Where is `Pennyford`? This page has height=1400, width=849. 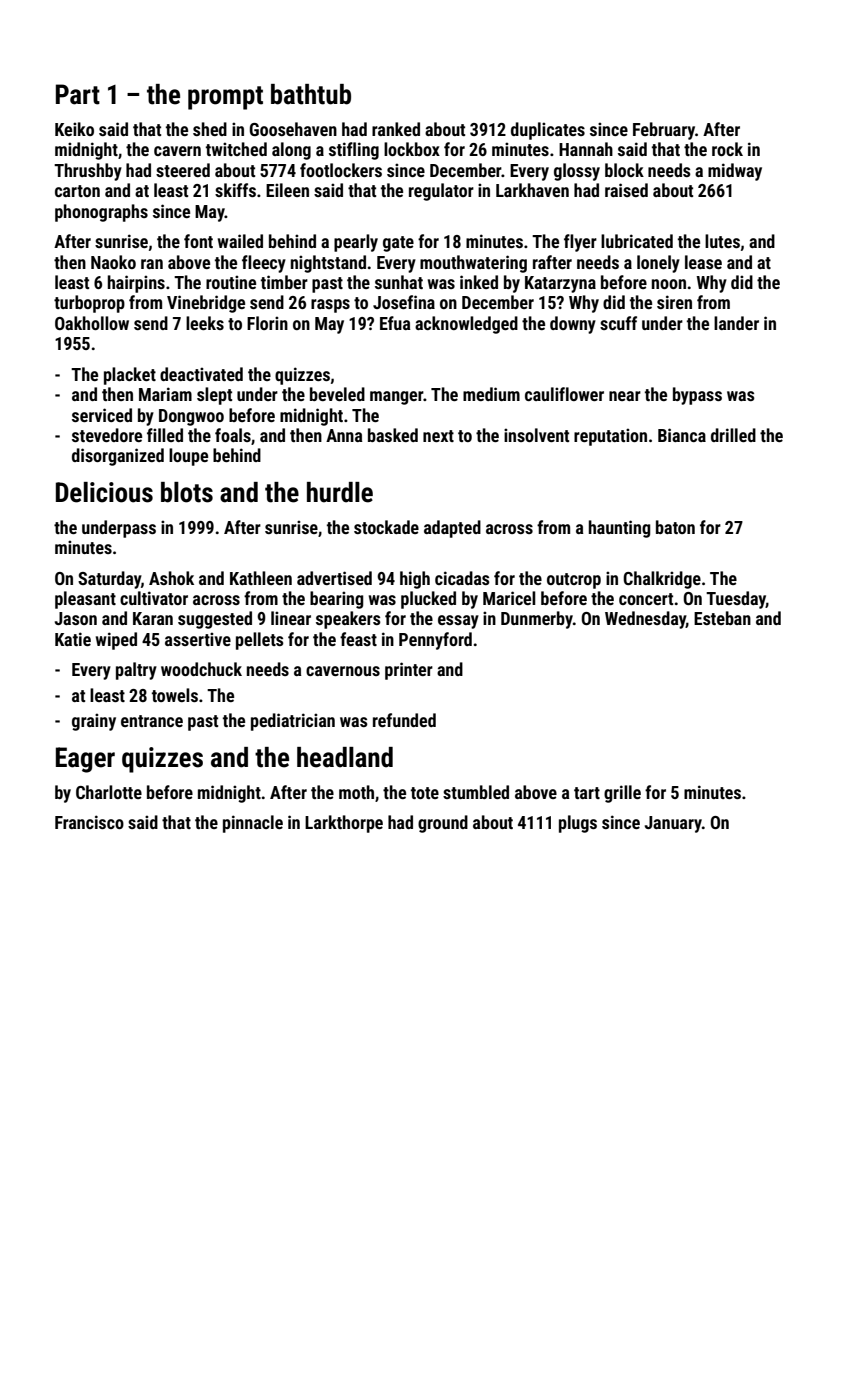 Pennyford is located at coordinates (435, 641).
